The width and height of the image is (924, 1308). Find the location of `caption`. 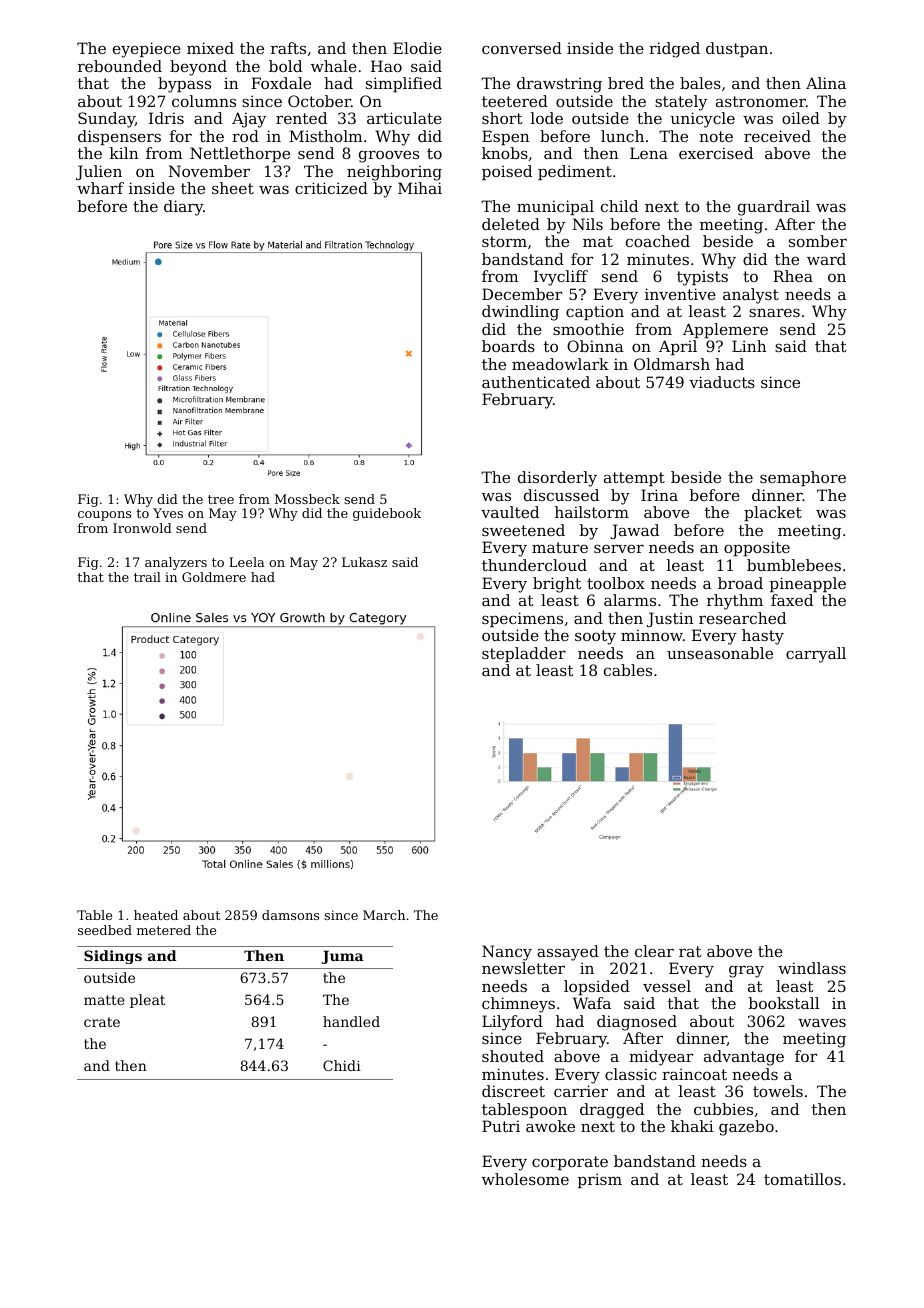

caption is located at coordinates (595, 312).
